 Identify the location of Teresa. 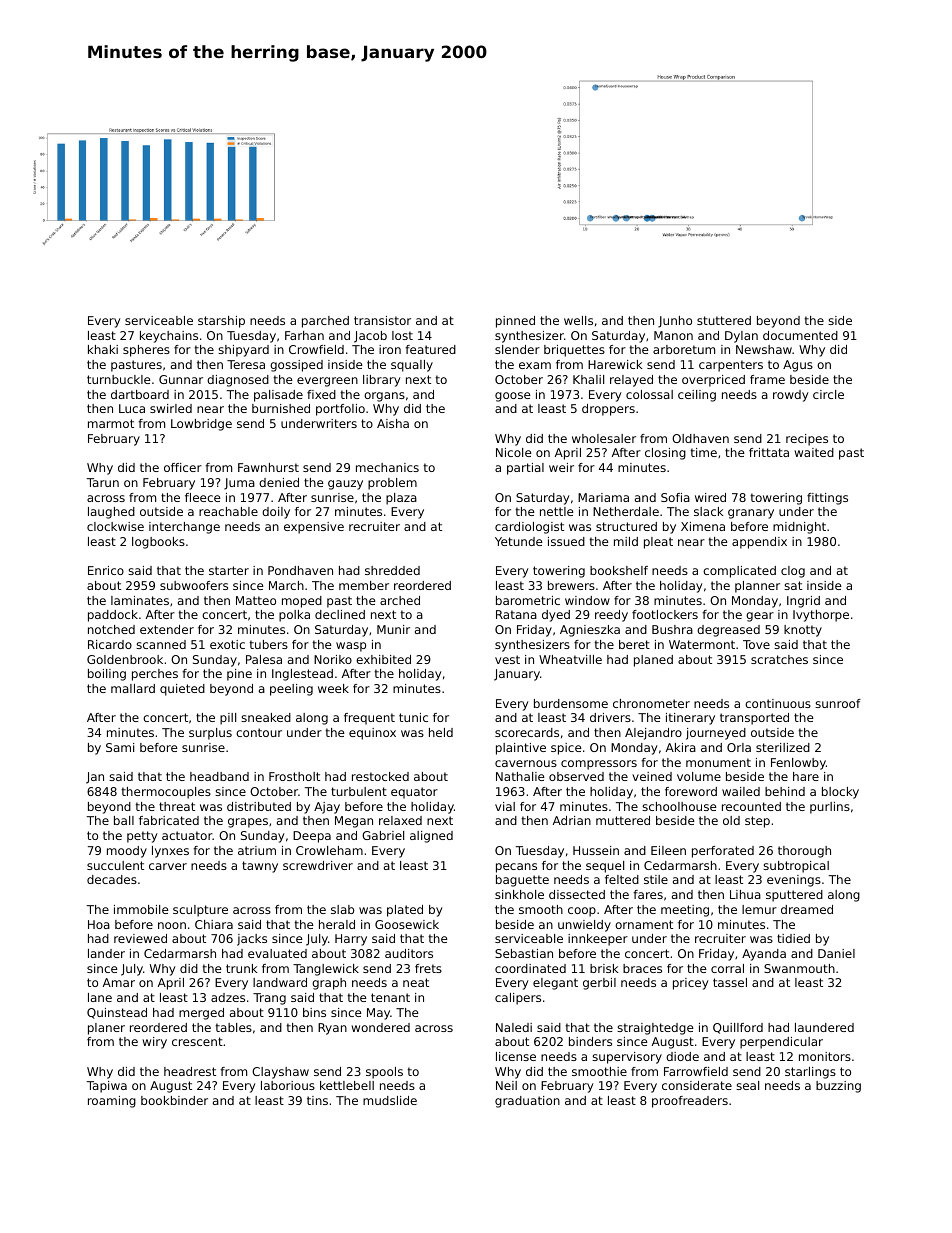
(246, 364).
